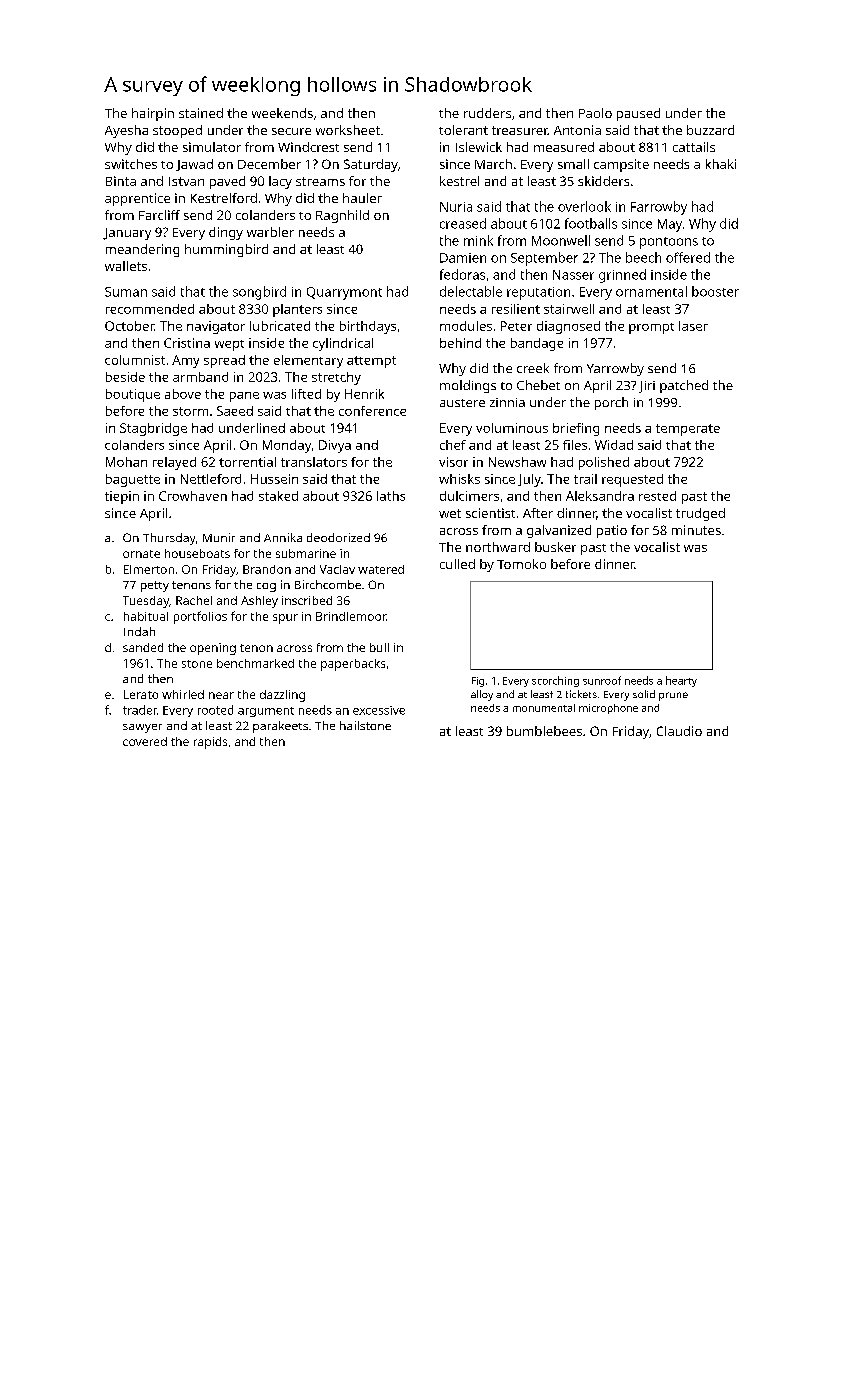 The height and width of the page is (1400, 849). What do you see at coordinates (602, 680) in the page?
I see `sunroof` at bounding box center [602, 680].
